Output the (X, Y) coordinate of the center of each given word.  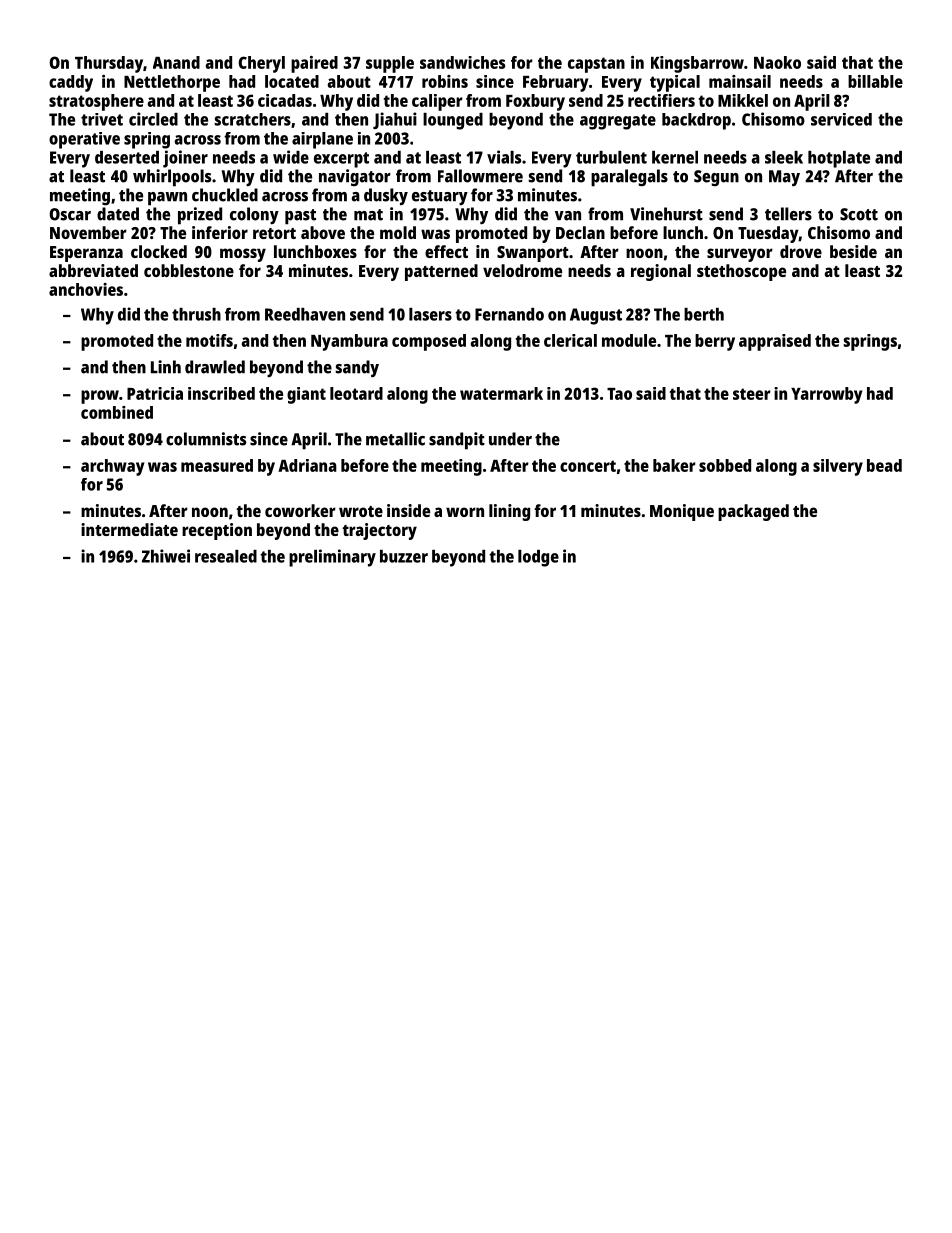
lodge (538, 558)
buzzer (404, 556)
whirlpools (172, 178)
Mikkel (743, 100)
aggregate (618, 122)
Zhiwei (166, 556)
